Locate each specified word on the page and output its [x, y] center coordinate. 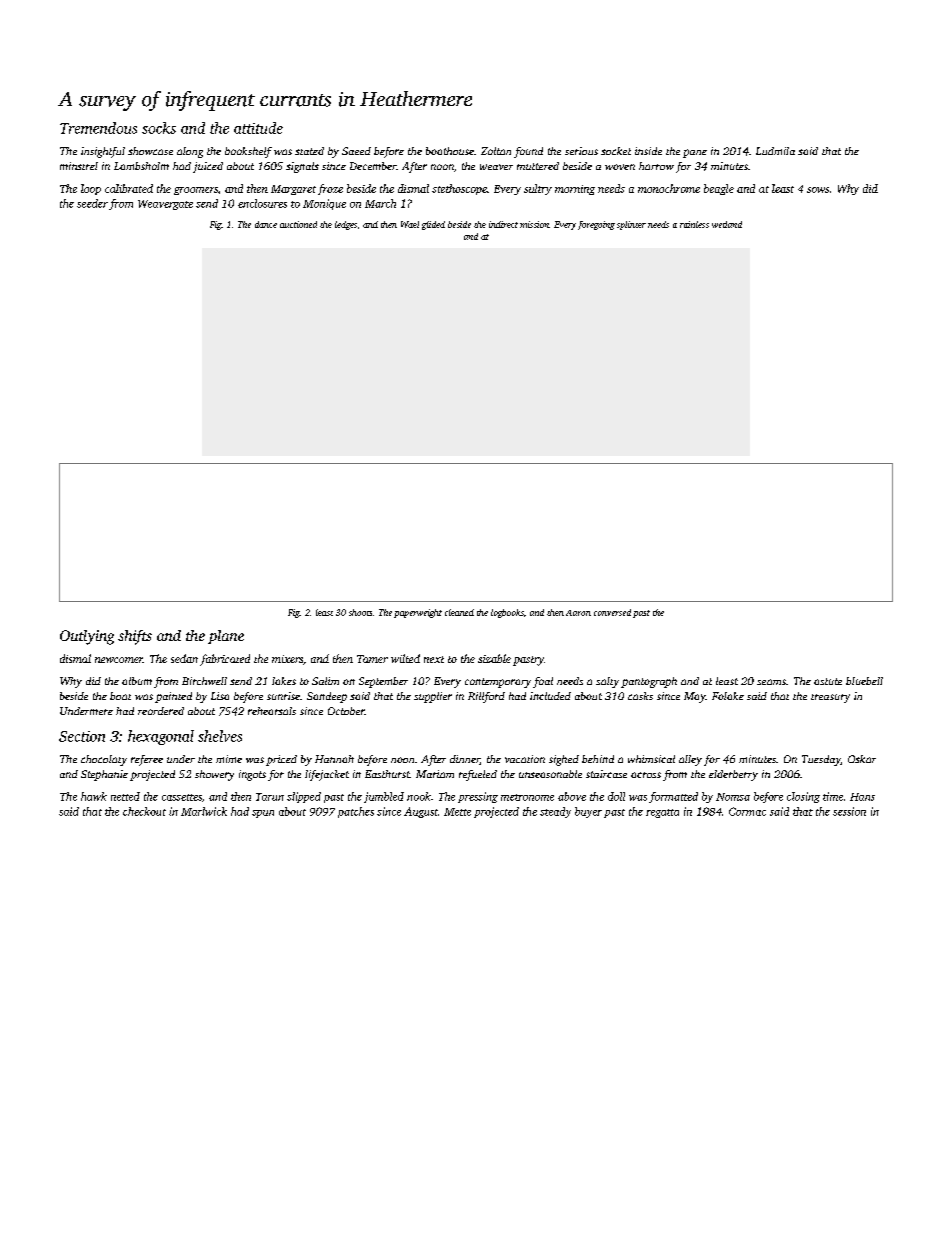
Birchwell [204, 681]
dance [266, 224]
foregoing [596, 225]
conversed [612, 612]
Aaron [578, 613]
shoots [360, 612]
